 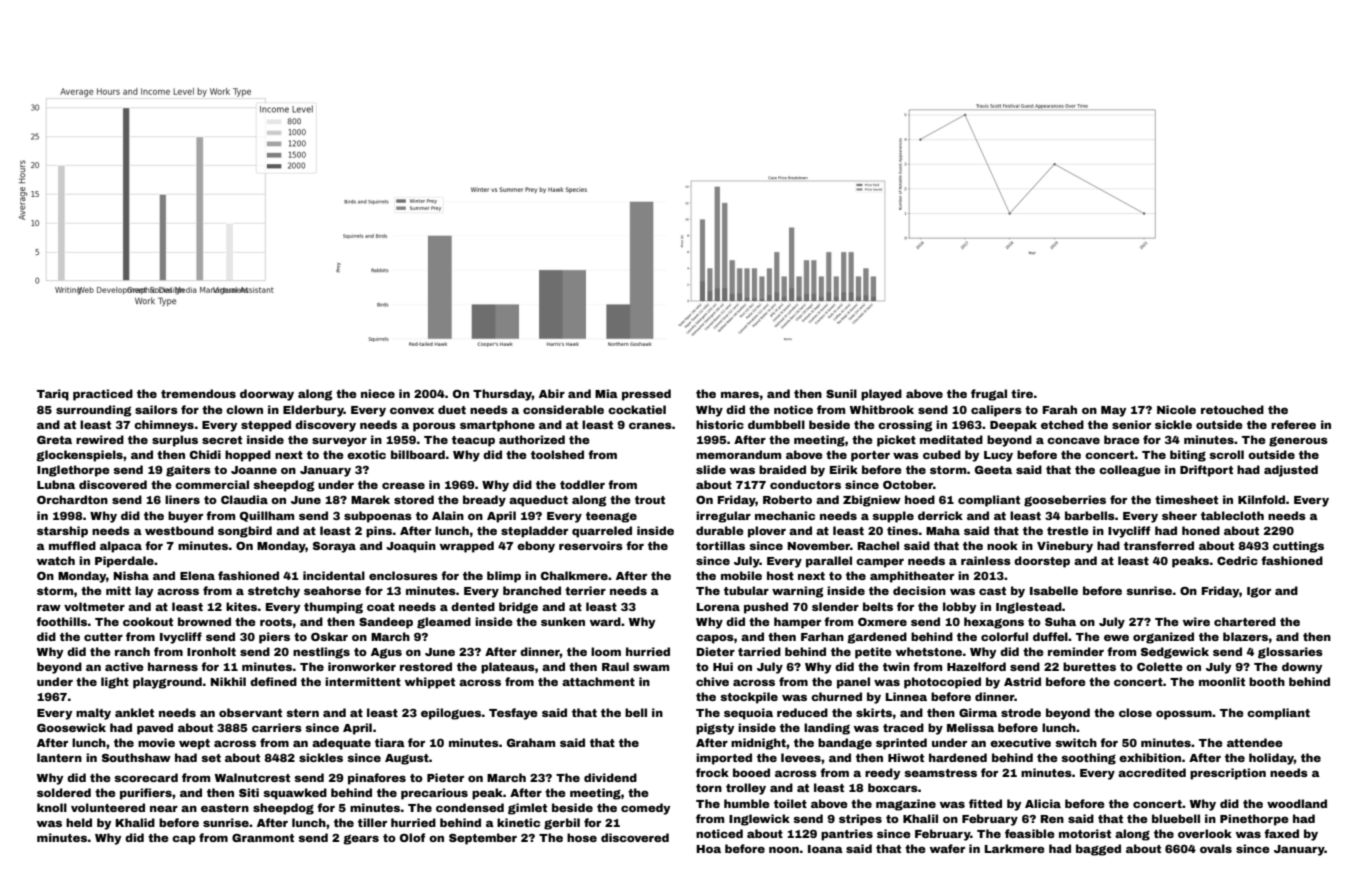 What do you see at coordinates (720, 530) in the document?
I see `durable` at bounding box center [720, 530].
